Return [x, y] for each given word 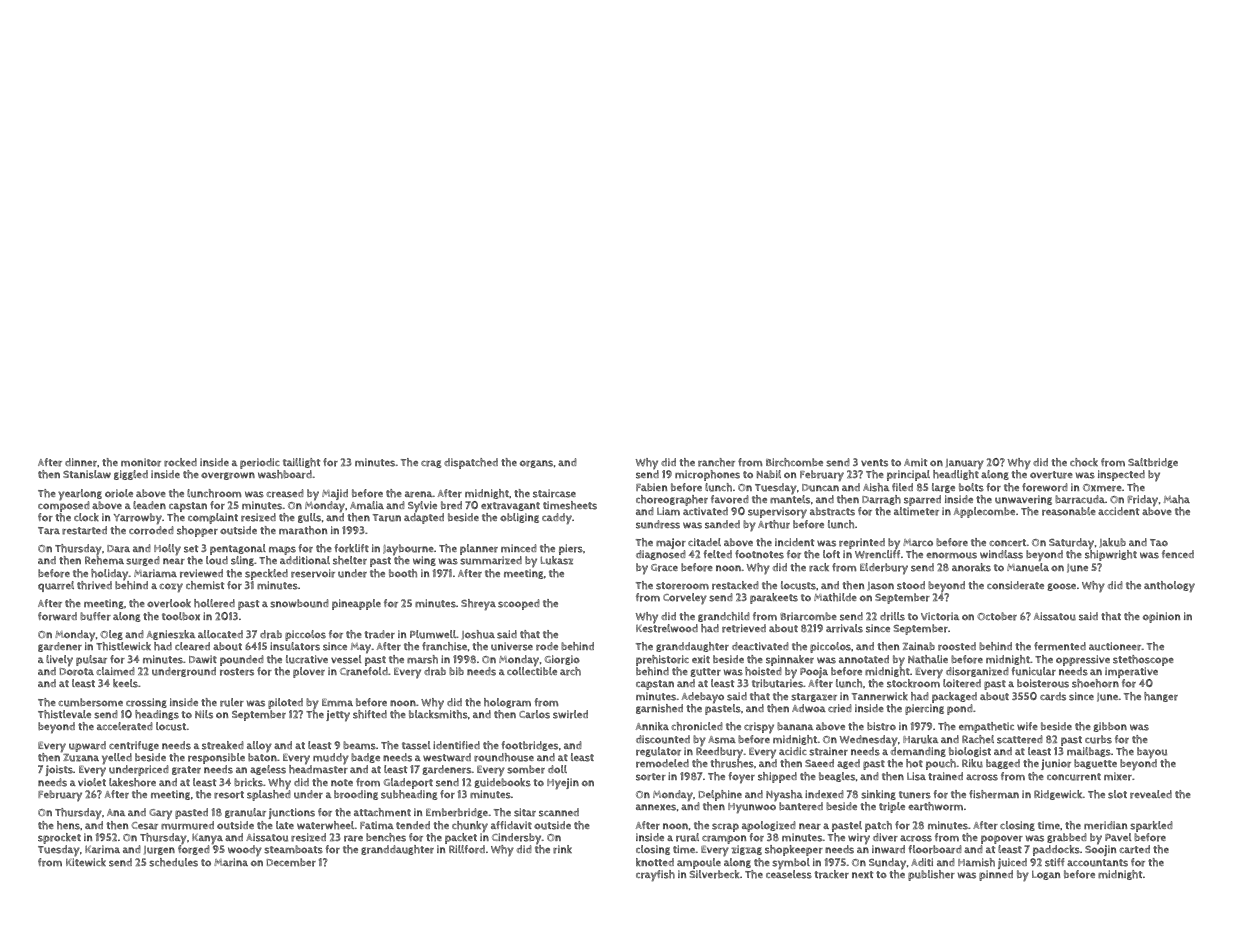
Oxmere [1102, 488]
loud [217, 560]
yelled [117, 759]
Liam [668, 511]
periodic [260, 463]
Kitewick [86, 862]
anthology [1169, 587]
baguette [1095, 764]
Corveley [685, 599]
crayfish [655, 876]
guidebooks [502, 783]
